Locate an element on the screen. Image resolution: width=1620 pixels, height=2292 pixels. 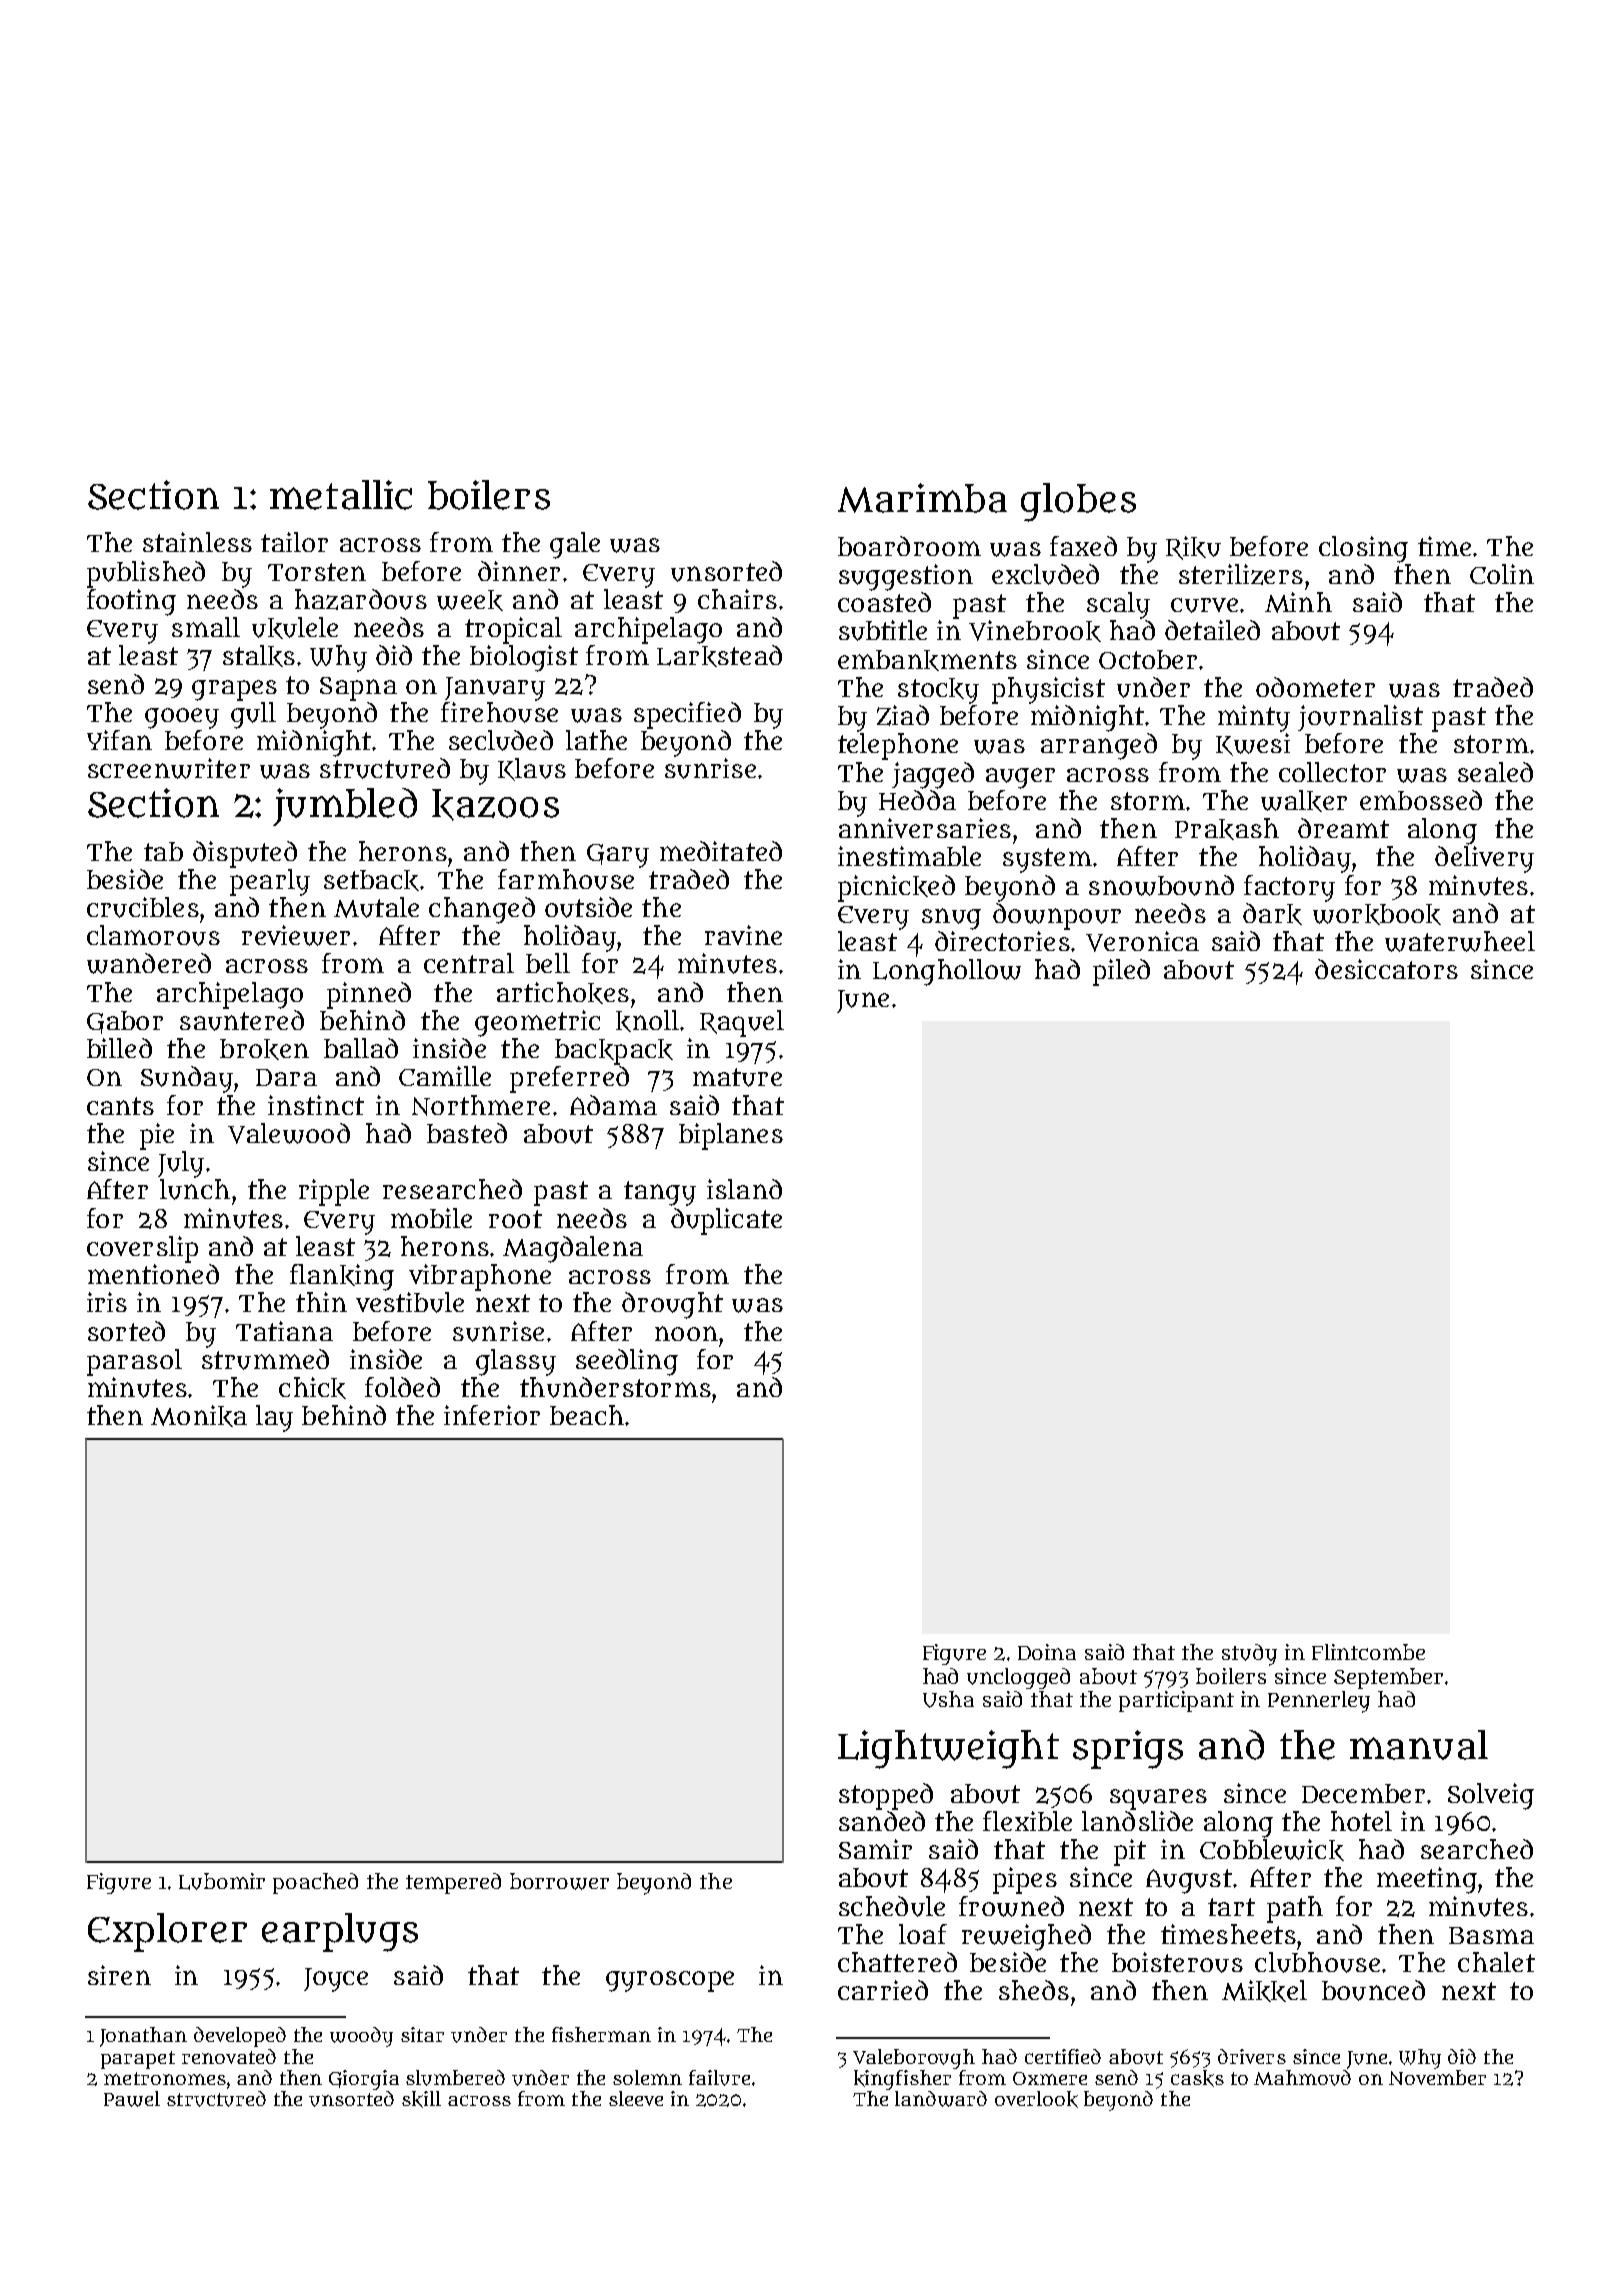
Mahmoud is located at coordinates (1302, 2078).
